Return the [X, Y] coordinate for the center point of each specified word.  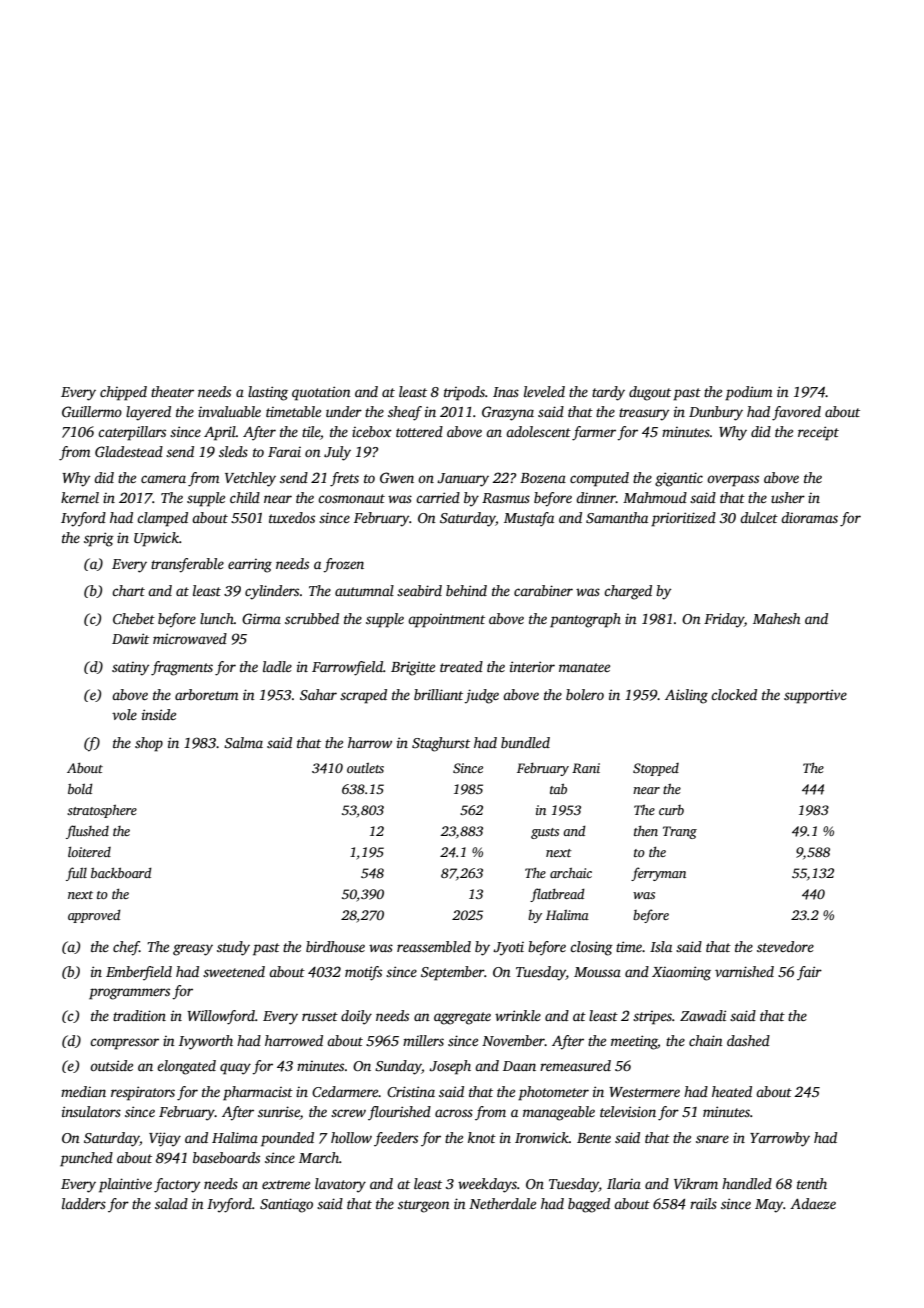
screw [348, 1113]
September [452, 973]
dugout [650, 393]
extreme [286, 1184]
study [233, 948]
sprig [99, 539]
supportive [815, 696]
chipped [123, 393]
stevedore [785, 946]
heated [732, 1091]
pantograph [585, 620]
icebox [372, 431]
